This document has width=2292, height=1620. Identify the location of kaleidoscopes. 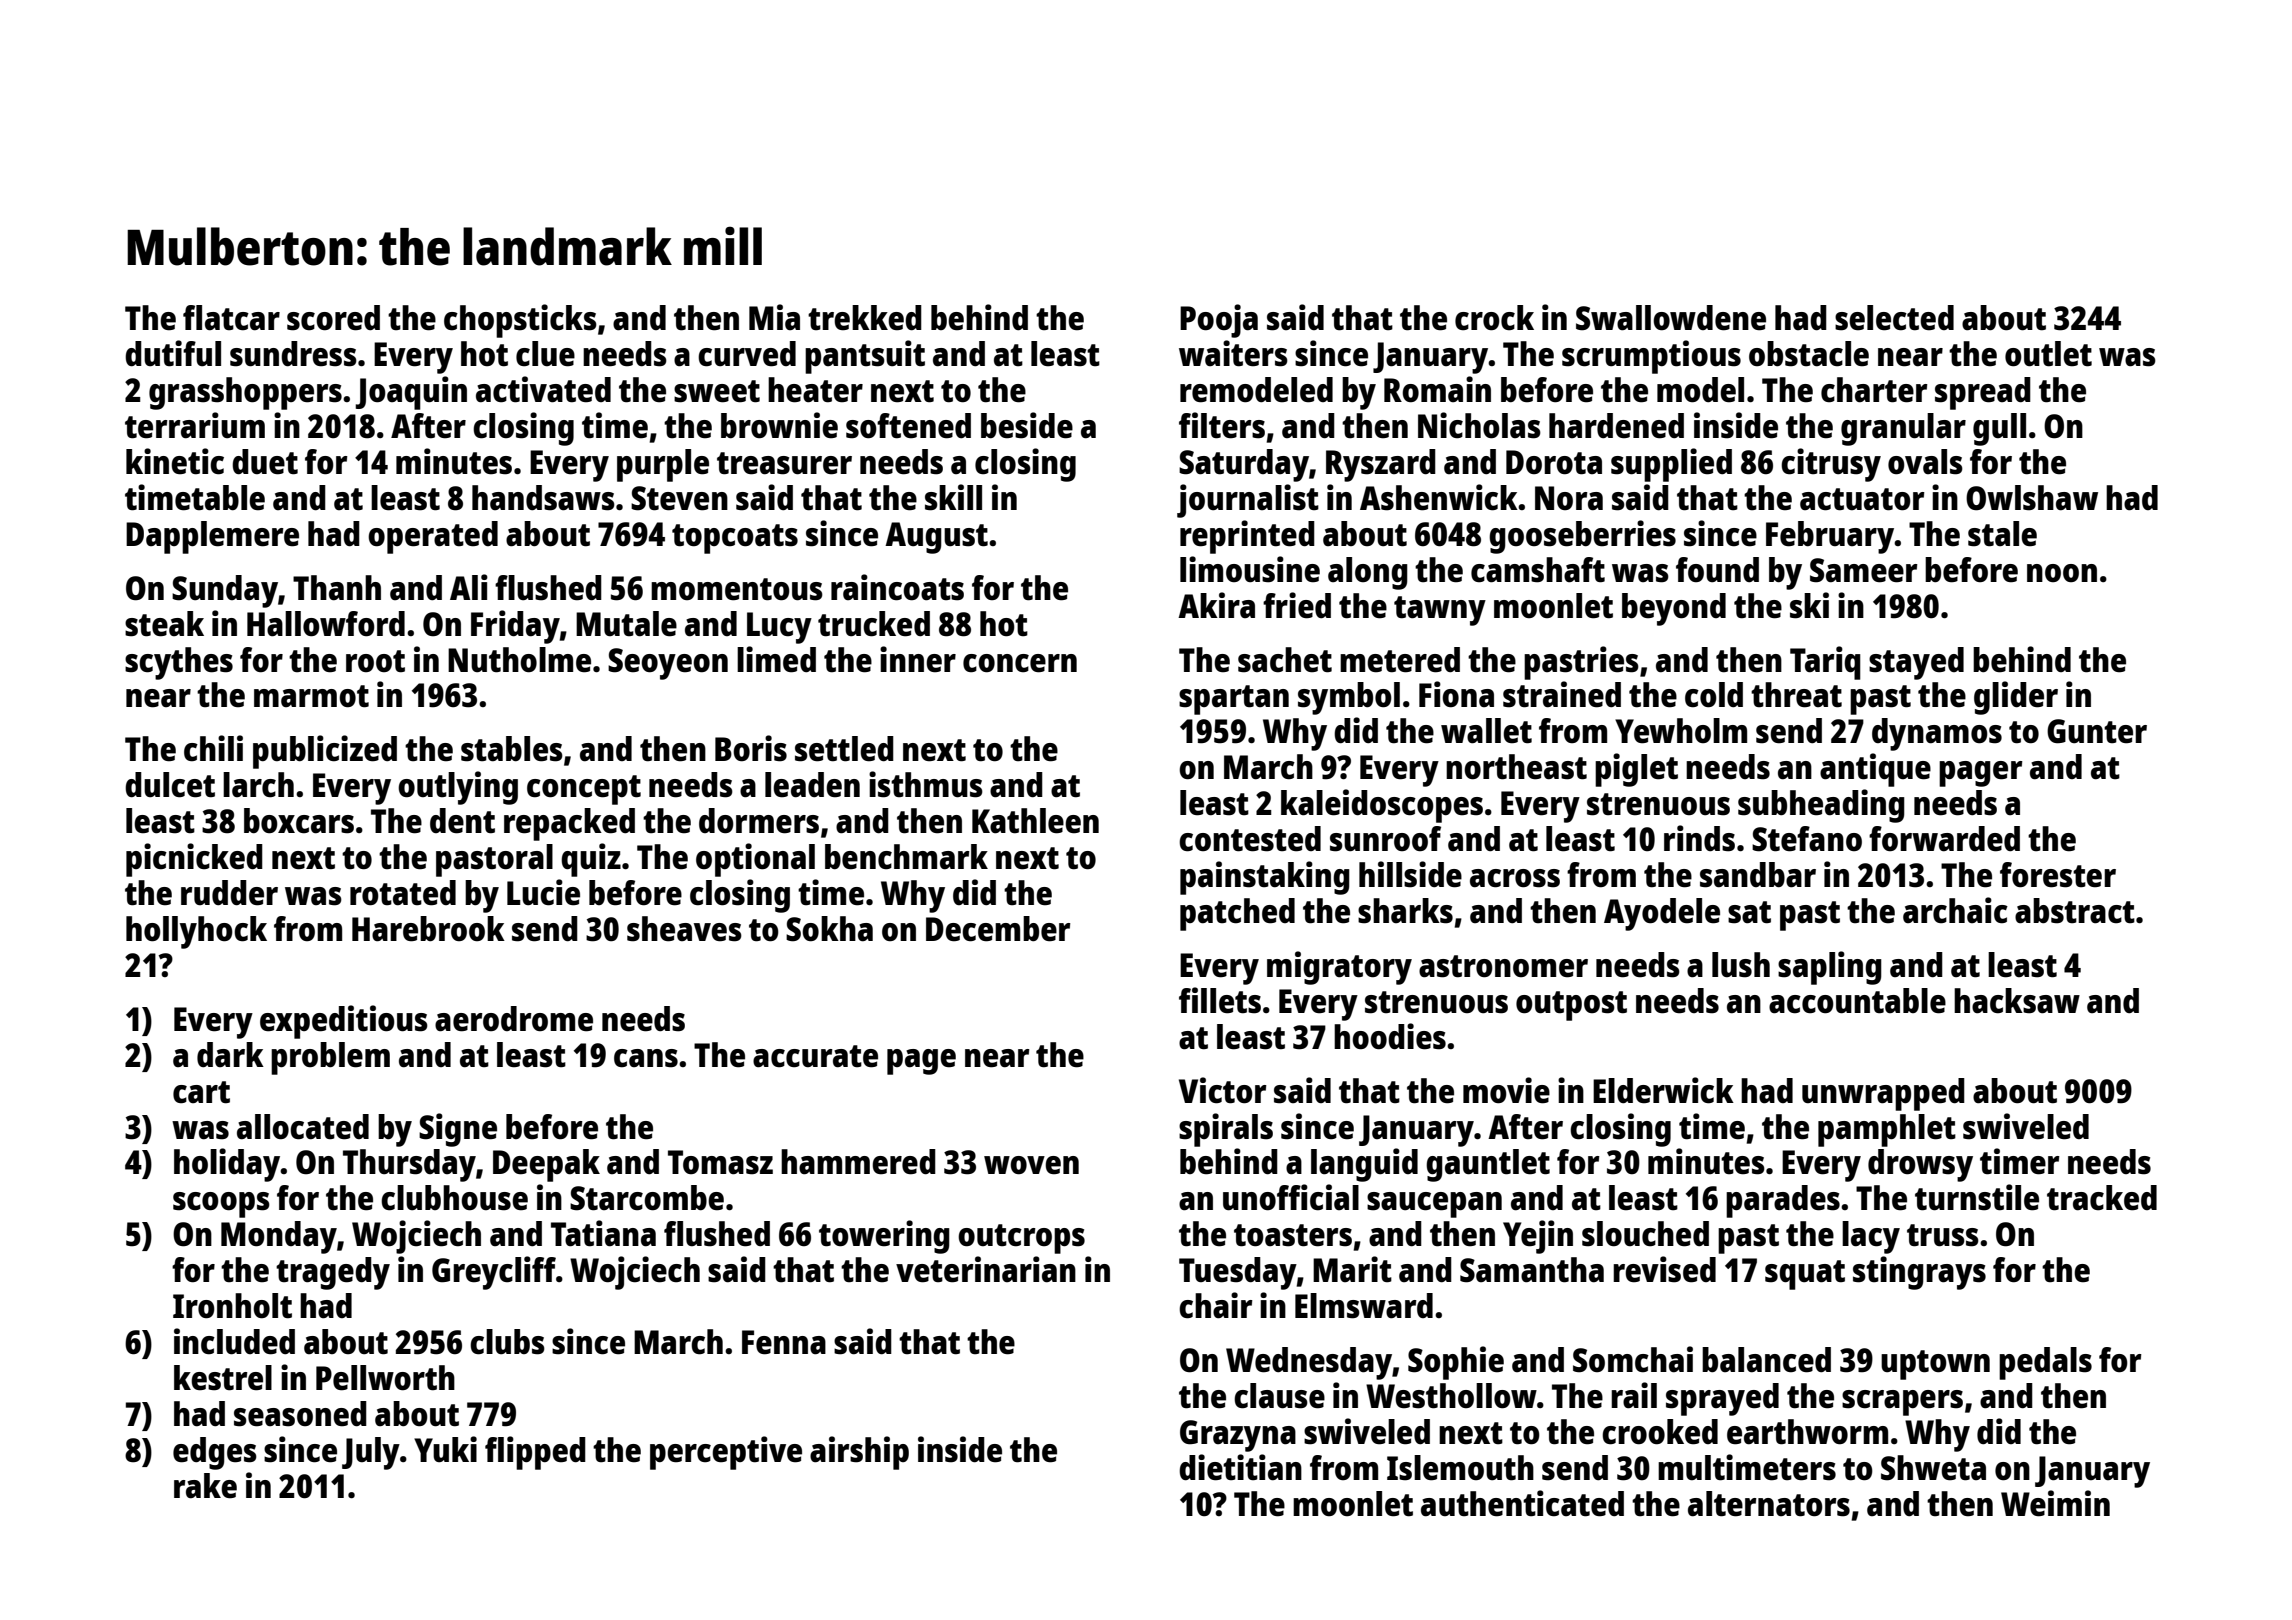
(1382, 806).
